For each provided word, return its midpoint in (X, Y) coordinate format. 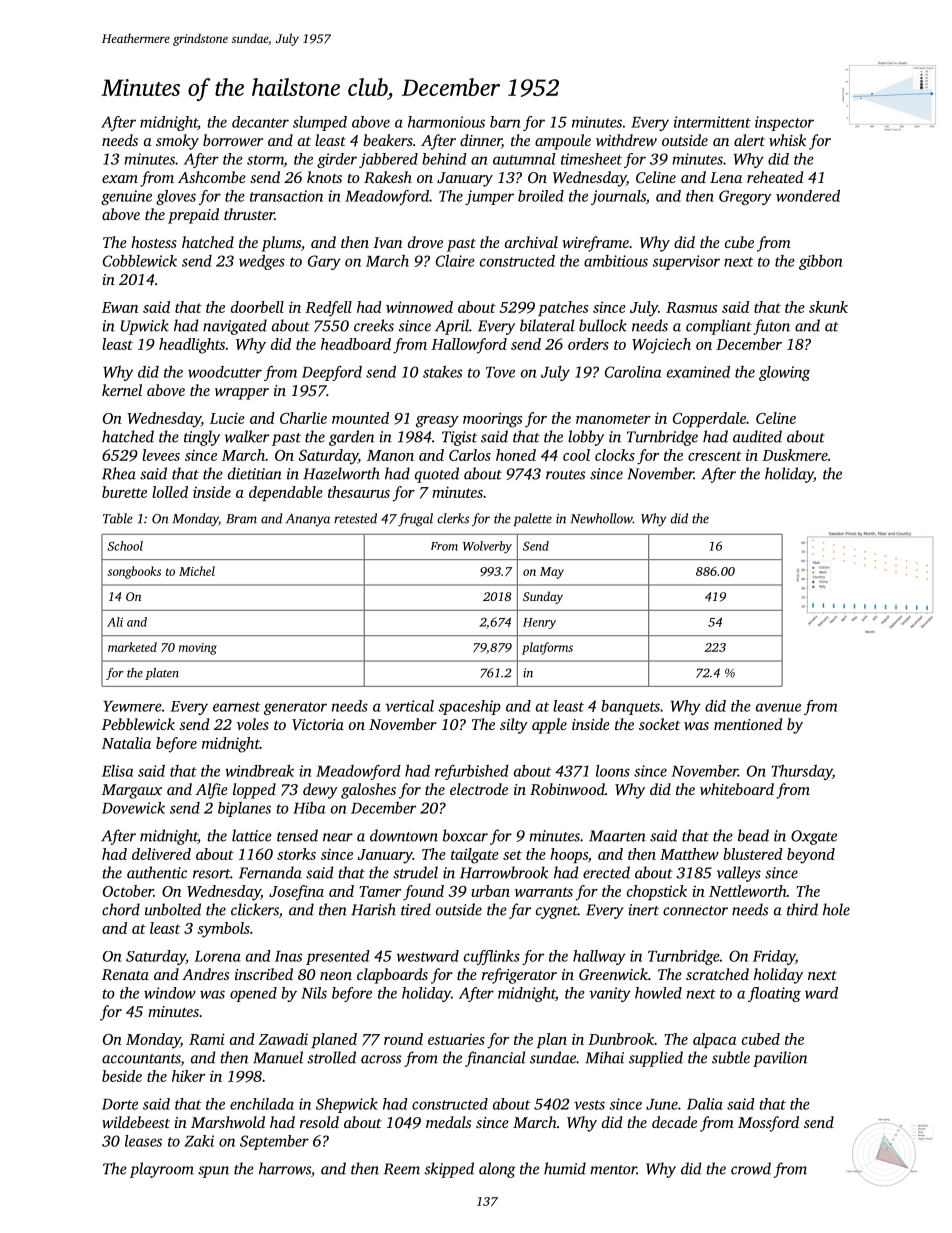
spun (213, 1172)
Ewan (120, 307)
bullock (603, 325)
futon (771, 327)
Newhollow (602, 518)
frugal (415, 520)
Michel (197, 571)
